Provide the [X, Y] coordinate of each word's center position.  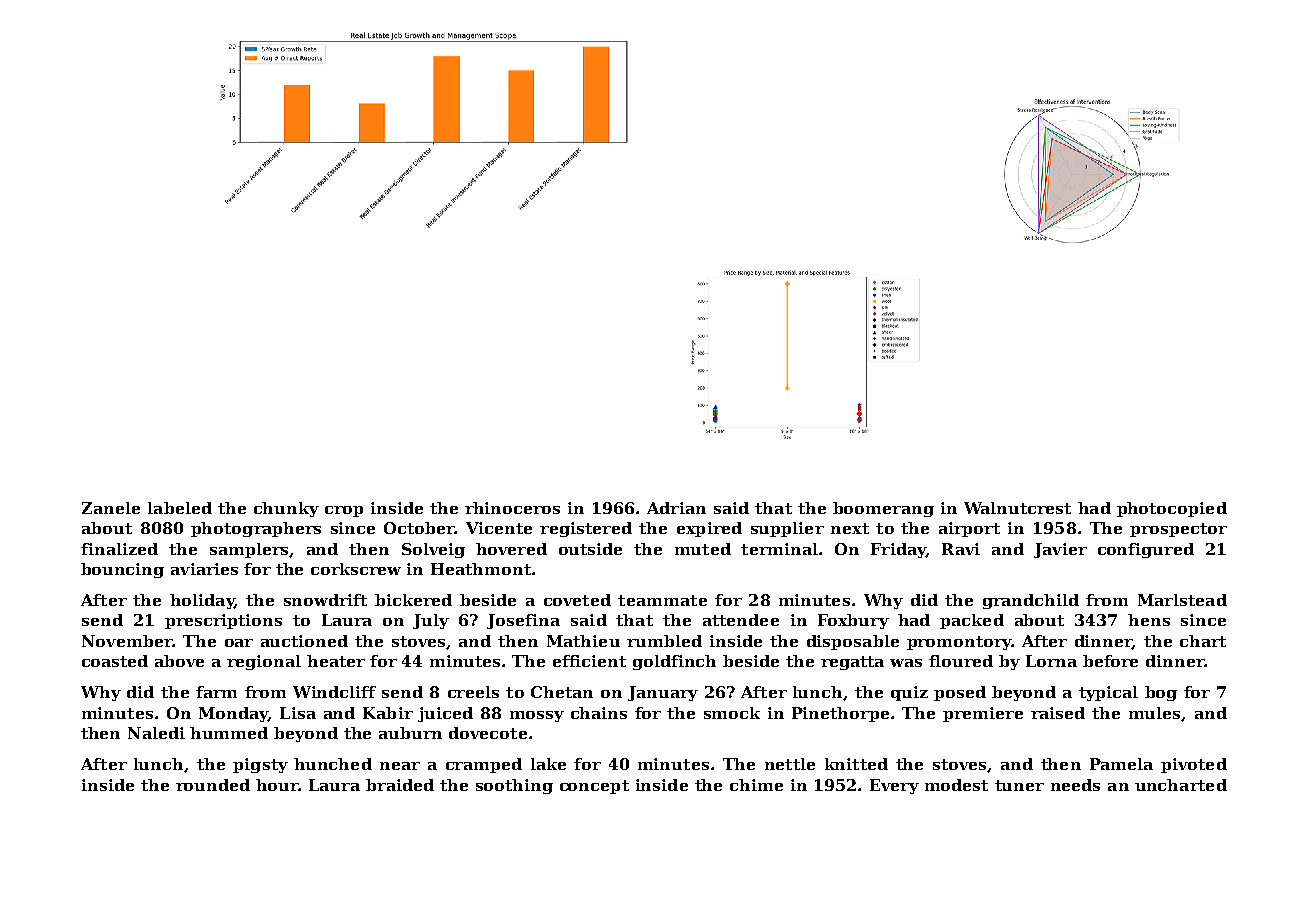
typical [1108, 693]
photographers [256, 529]
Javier [1060, 550]
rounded [213, 785]
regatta [852, 663]
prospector [1178, 530]
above [179, 661]
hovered [511, 549]
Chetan [562, 692]
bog [1161, 693]
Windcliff [334, 692]
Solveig [433, 550]
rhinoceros [512, 508]
